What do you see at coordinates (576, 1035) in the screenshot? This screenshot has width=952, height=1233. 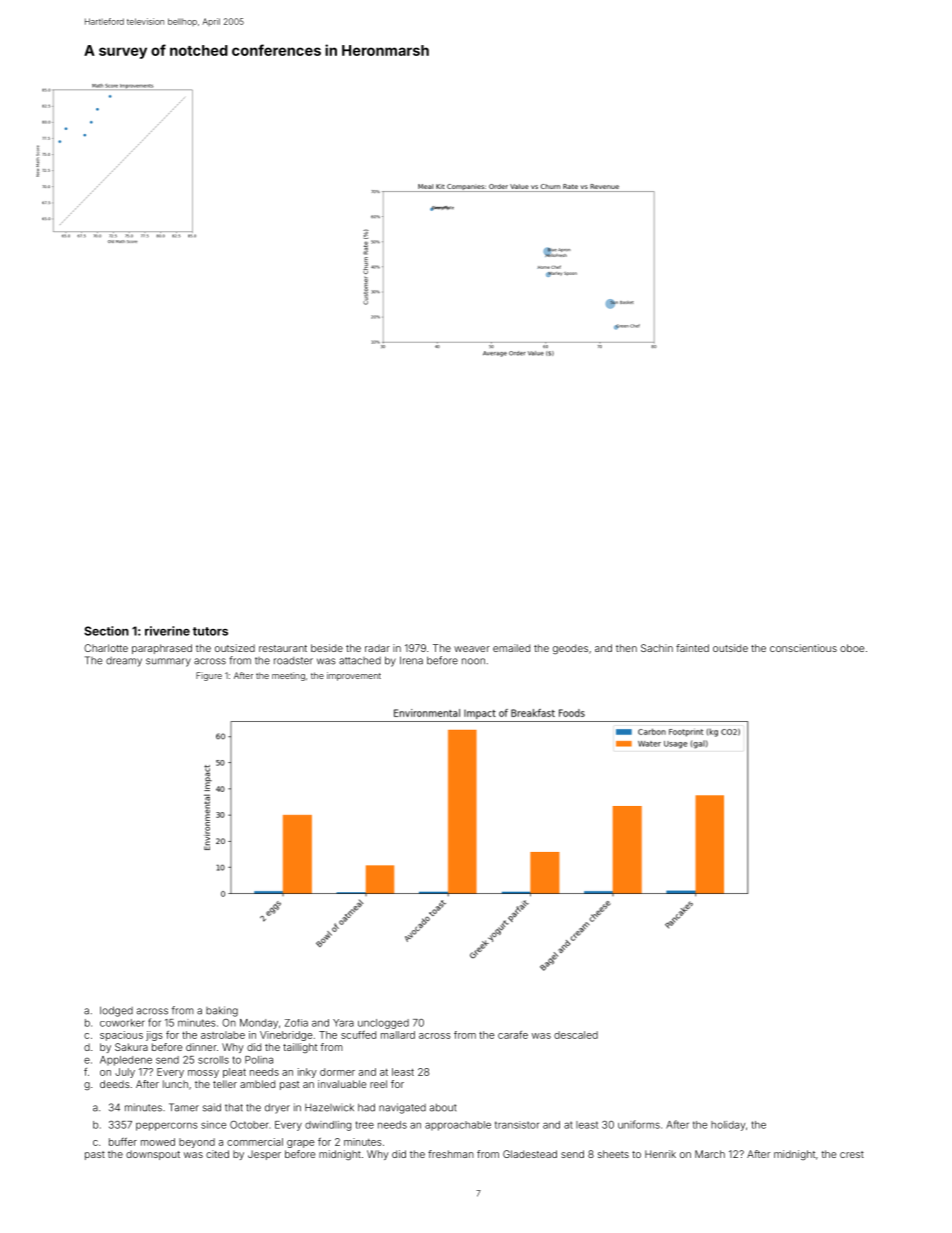 I see `descaled` at bounding box center [576, 1035].
